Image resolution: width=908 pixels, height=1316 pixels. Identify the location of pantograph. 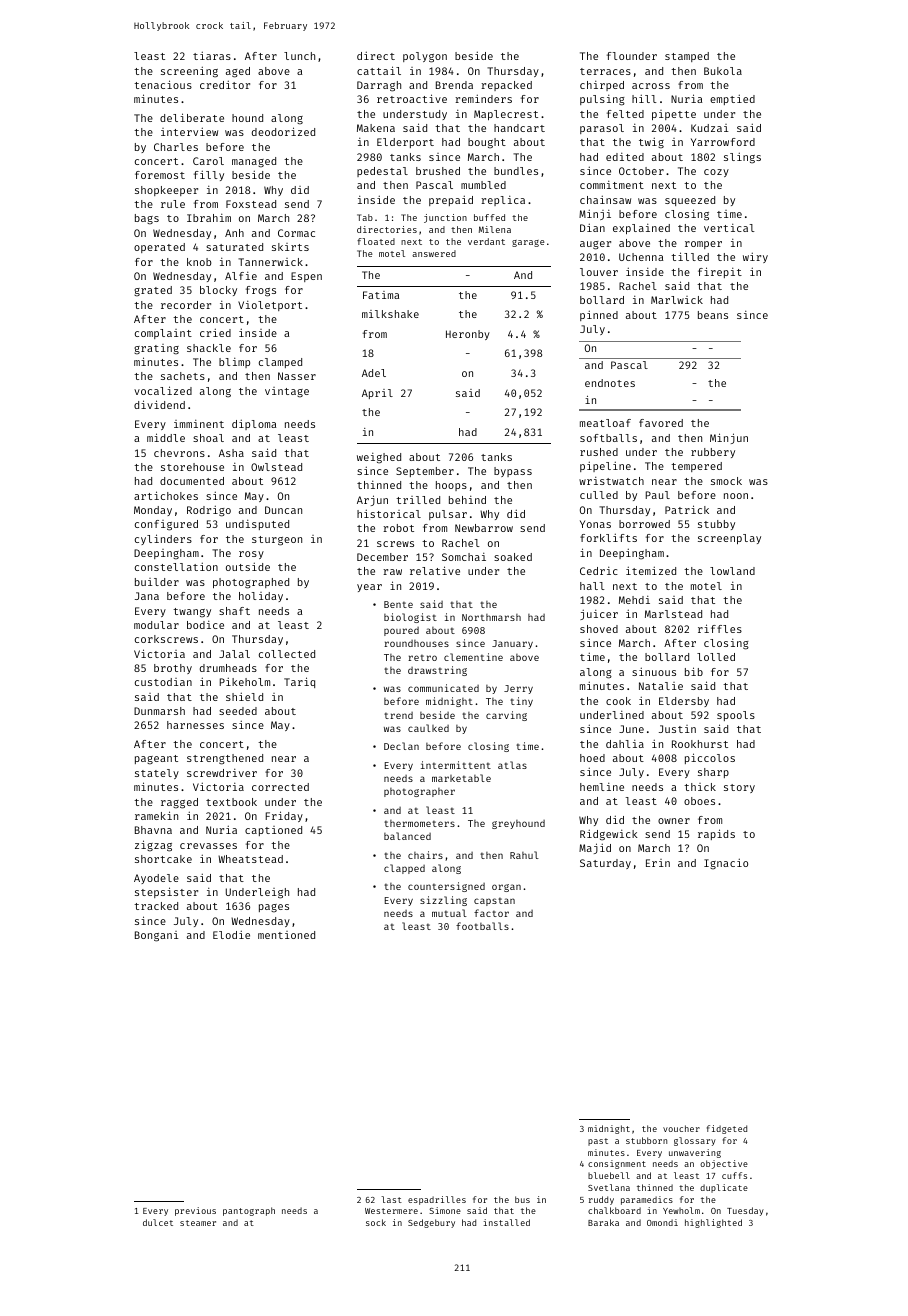
(249, 1211).
